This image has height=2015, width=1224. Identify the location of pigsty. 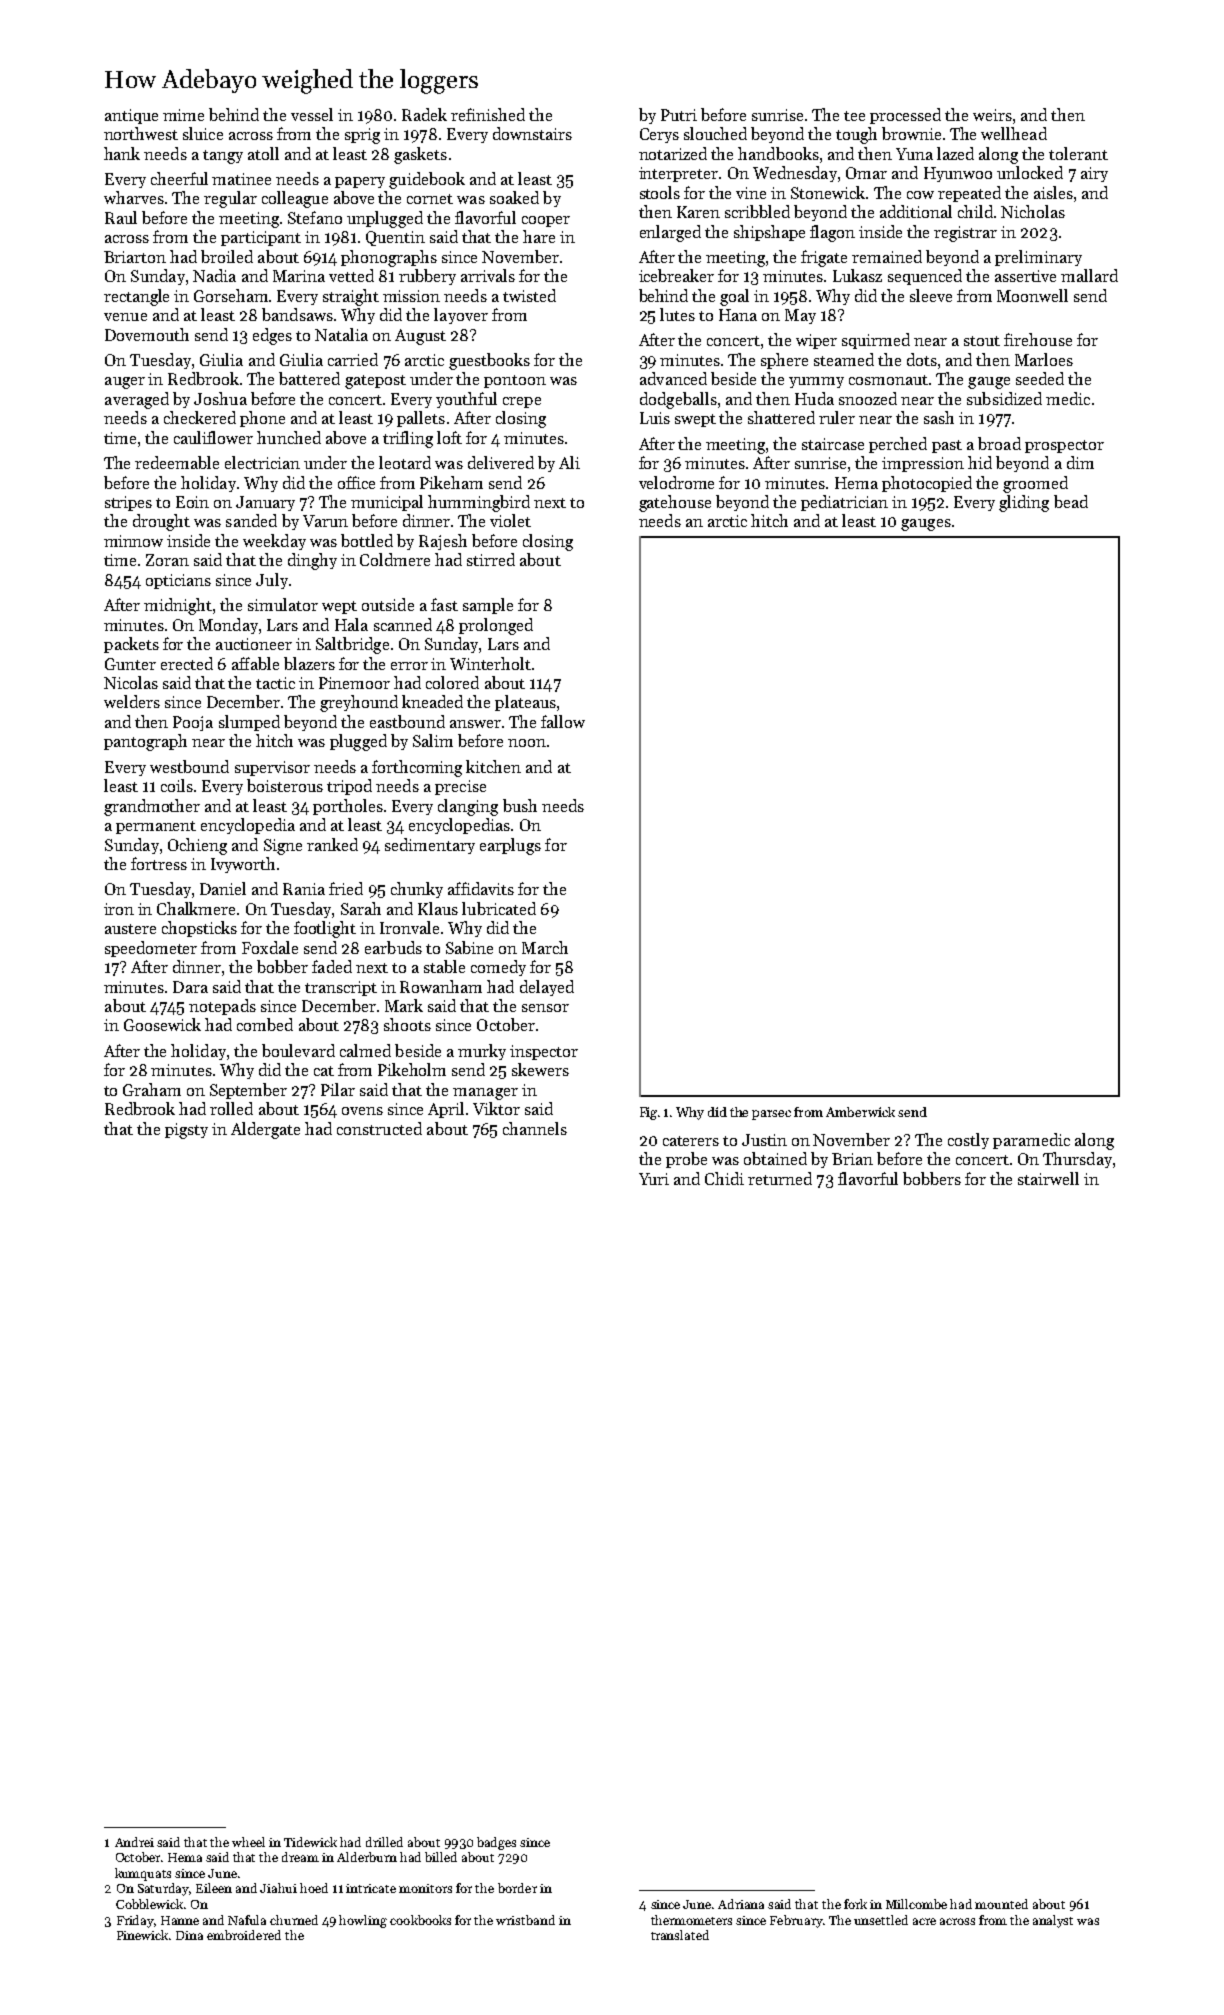
(186, 1131).
